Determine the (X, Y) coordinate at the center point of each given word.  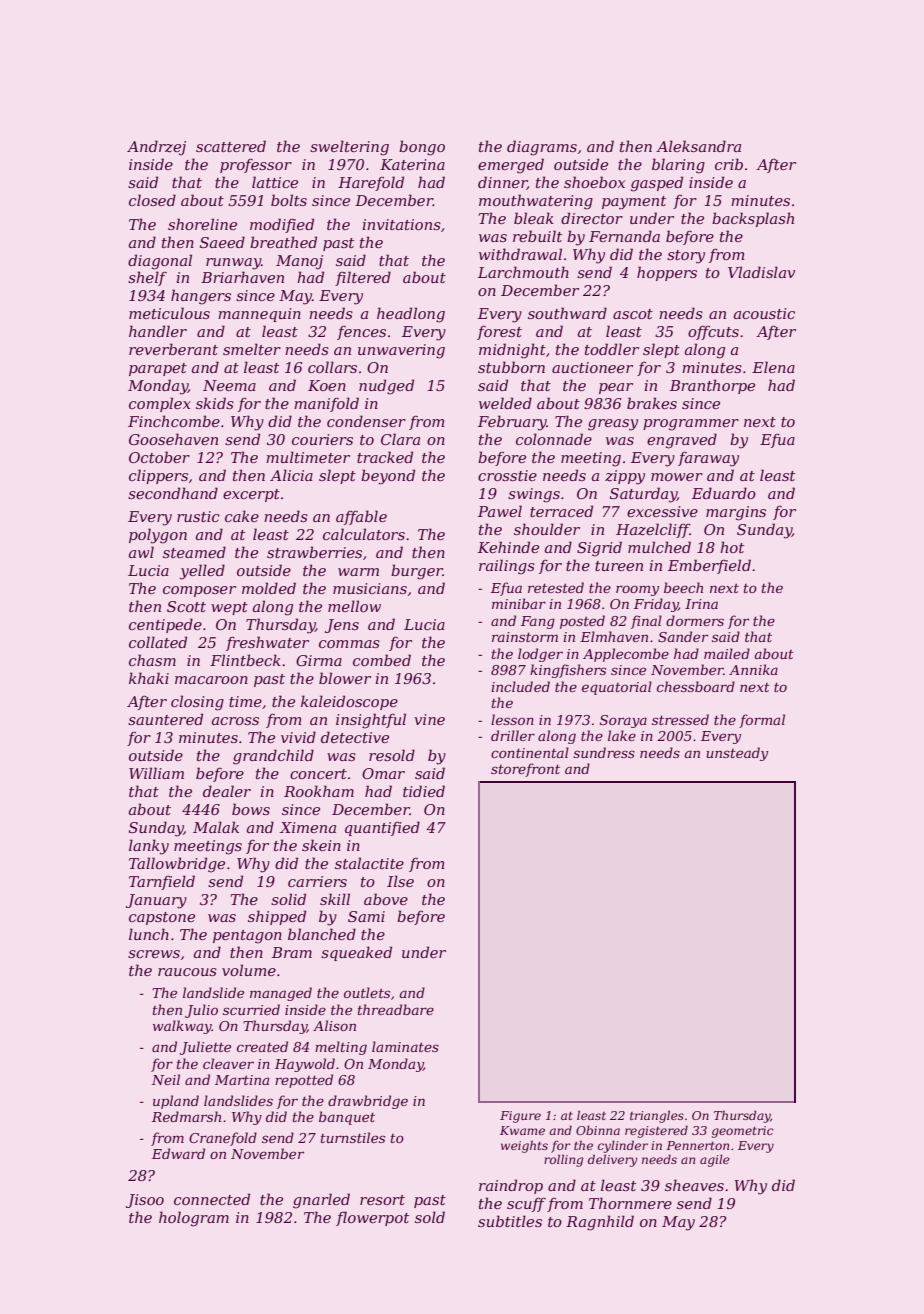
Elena (773, 367)
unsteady (737, 754)
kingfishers (568, 671)
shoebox (594, 182)
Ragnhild (600, 1223)
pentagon (247, 937)
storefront (525, 770)
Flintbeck (245, 660)
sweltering (349, 148)
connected (212, 1199)
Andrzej (156, 148)
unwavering (401, 351)
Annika (753, 669)
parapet (158, 369)
